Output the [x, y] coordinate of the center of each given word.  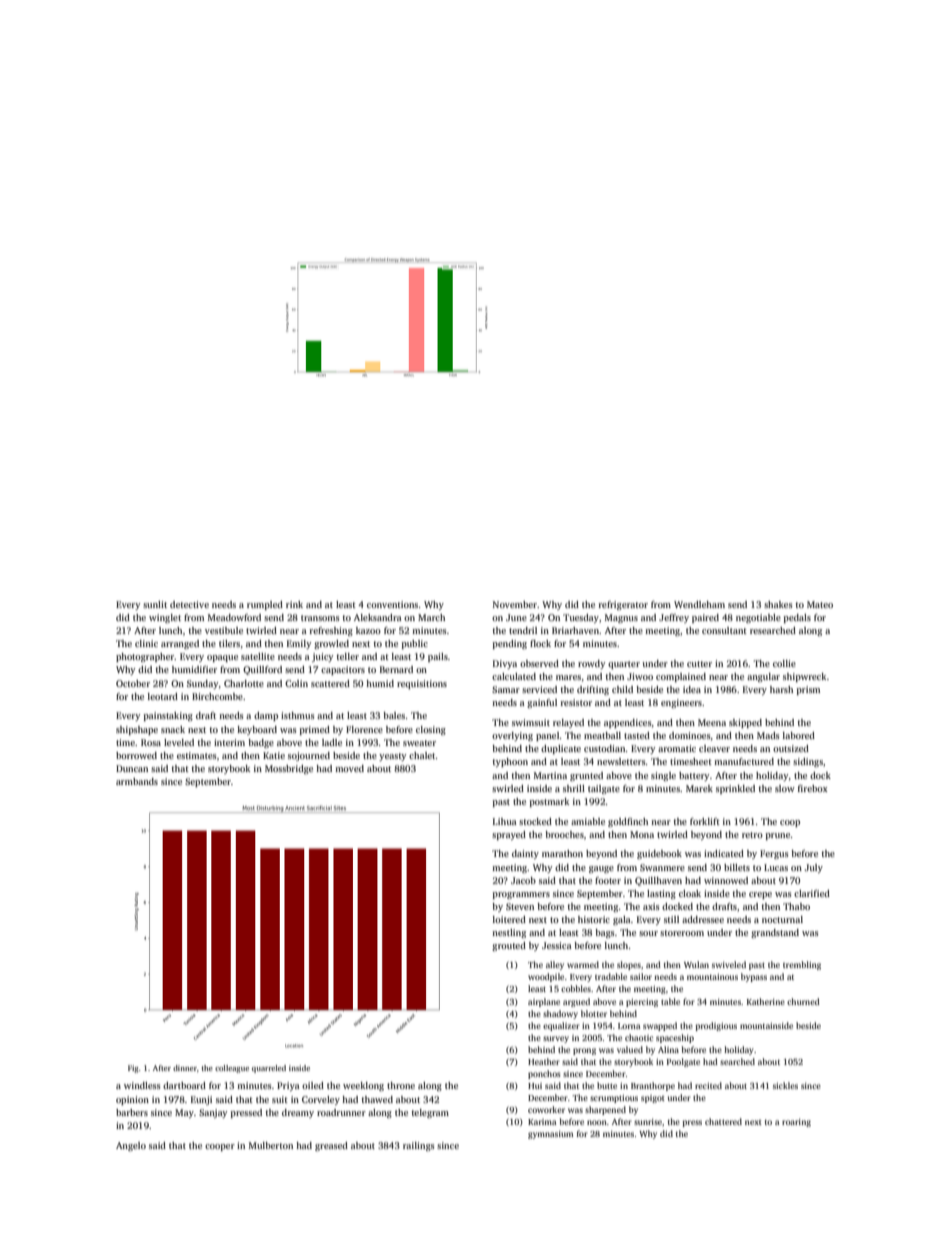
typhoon [510, 762]
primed [315, 730]
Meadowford [234, 617]
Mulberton [271, 1145]
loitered [509, 919]
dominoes [690, 735]
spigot [653, 1099]
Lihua [505, 821]
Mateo [820, 604]
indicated [724, 853]
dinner [185, 1068]
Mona [642, 834]
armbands [137, 781]
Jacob [523, 880]
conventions [392, 604]
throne [401, 1085]
